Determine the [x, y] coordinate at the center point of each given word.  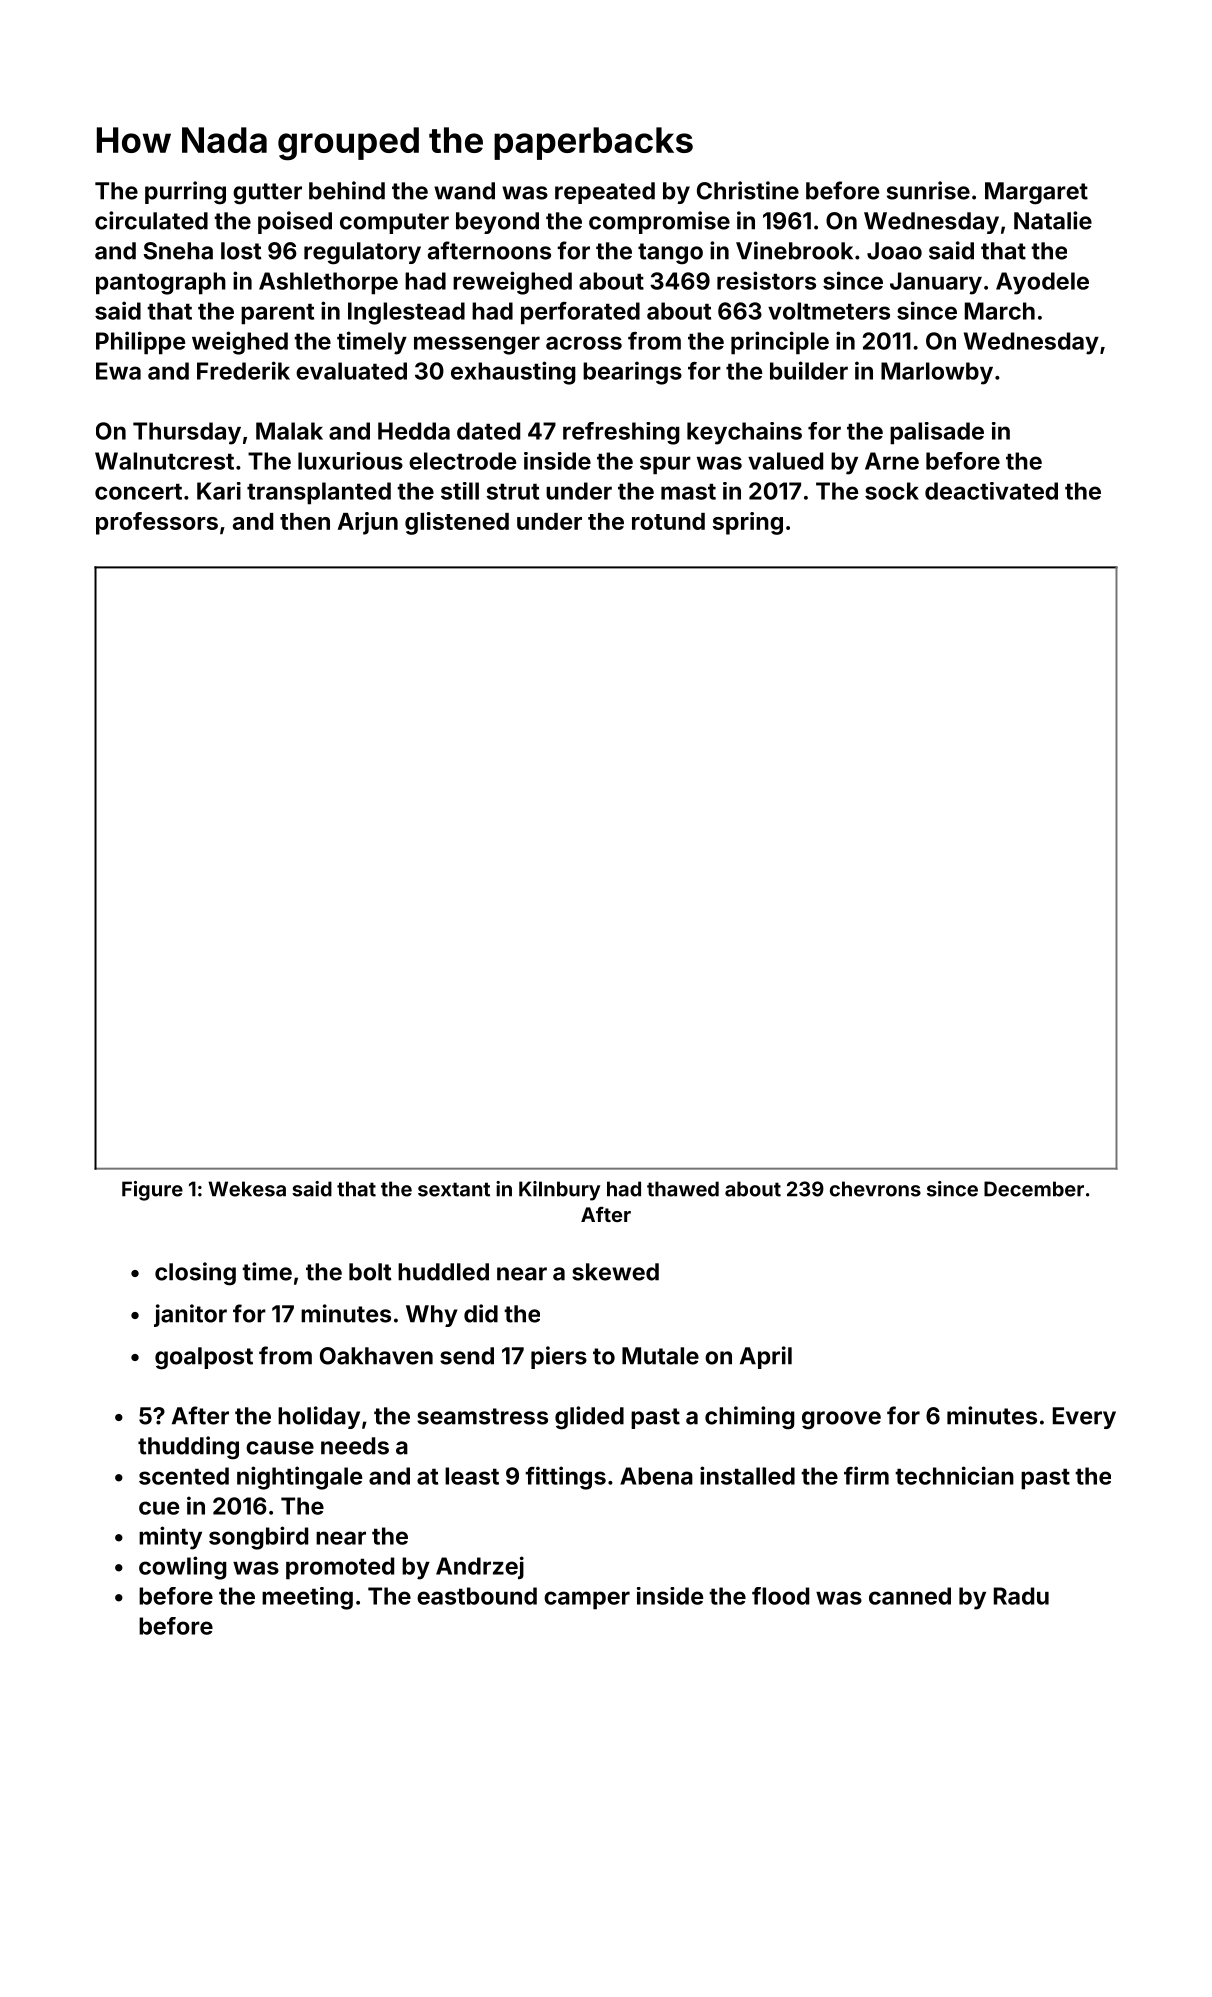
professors [157, 523]
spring [748, 523]
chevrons [875, 1189]
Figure [152, 1191]
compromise [659, 222]
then [305, 521]
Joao [894, 251]
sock [892, 491]
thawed [683, 1189]
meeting [307, 1598]
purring [185, 193]
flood [780, 1596]
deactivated [991, 491]
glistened [457, 523]
